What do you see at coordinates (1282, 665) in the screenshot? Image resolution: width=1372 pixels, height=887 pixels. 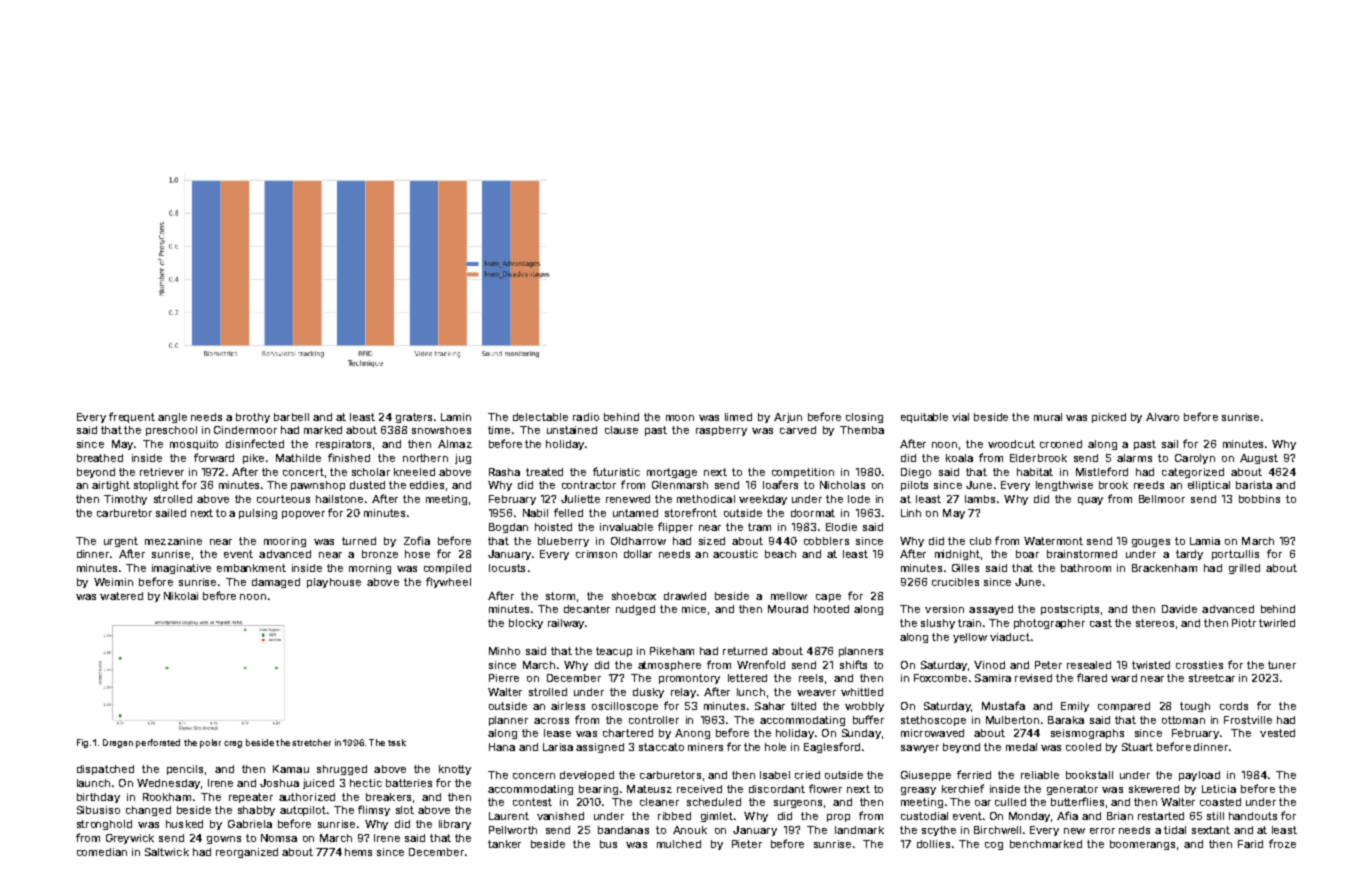 I see `tuner` at bounding box center [1282, 665].
